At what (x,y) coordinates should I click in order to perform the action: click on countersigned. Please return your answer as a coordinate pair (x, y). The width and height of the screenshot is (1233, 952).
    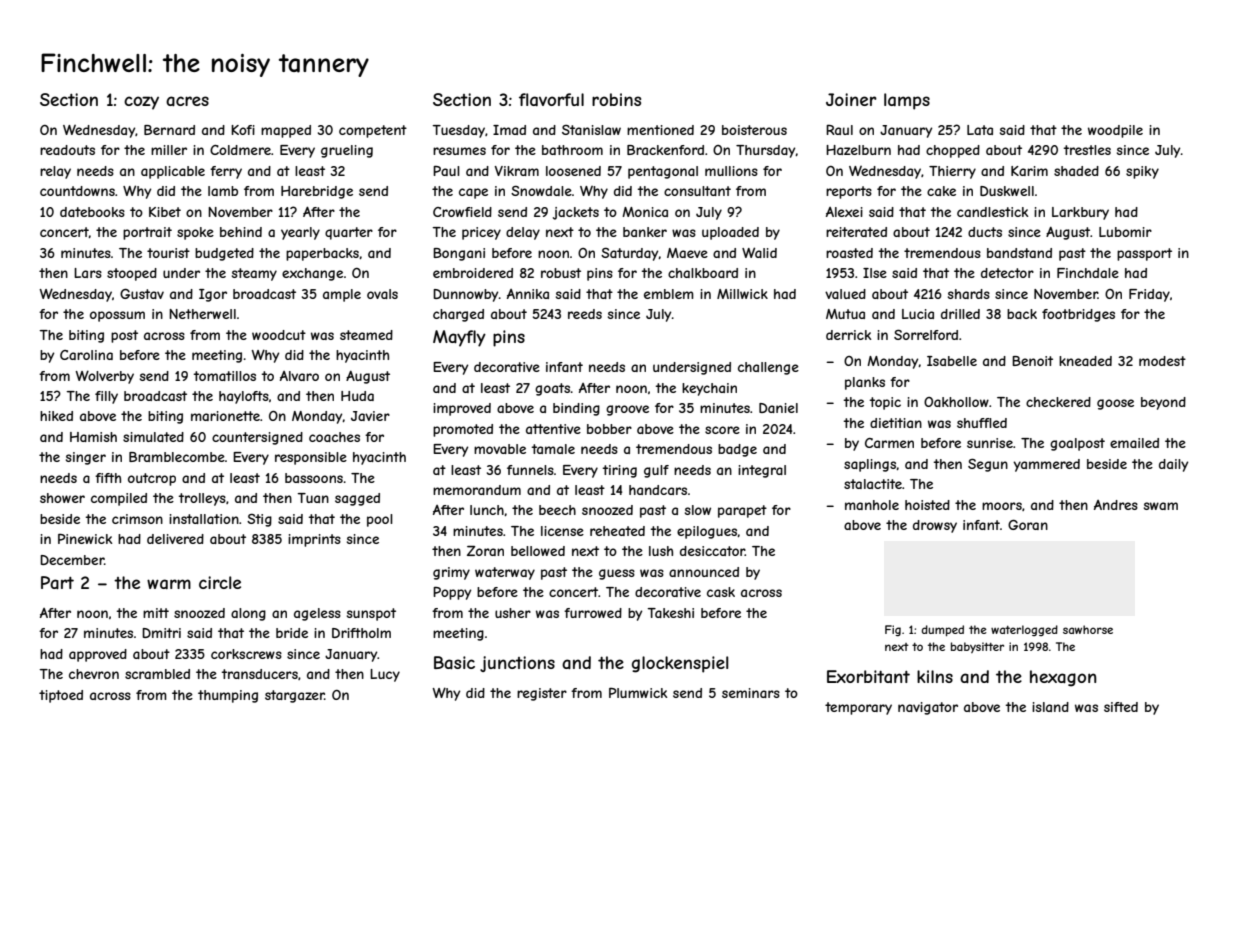
    Looking at the image, I should click on (257, 438).
